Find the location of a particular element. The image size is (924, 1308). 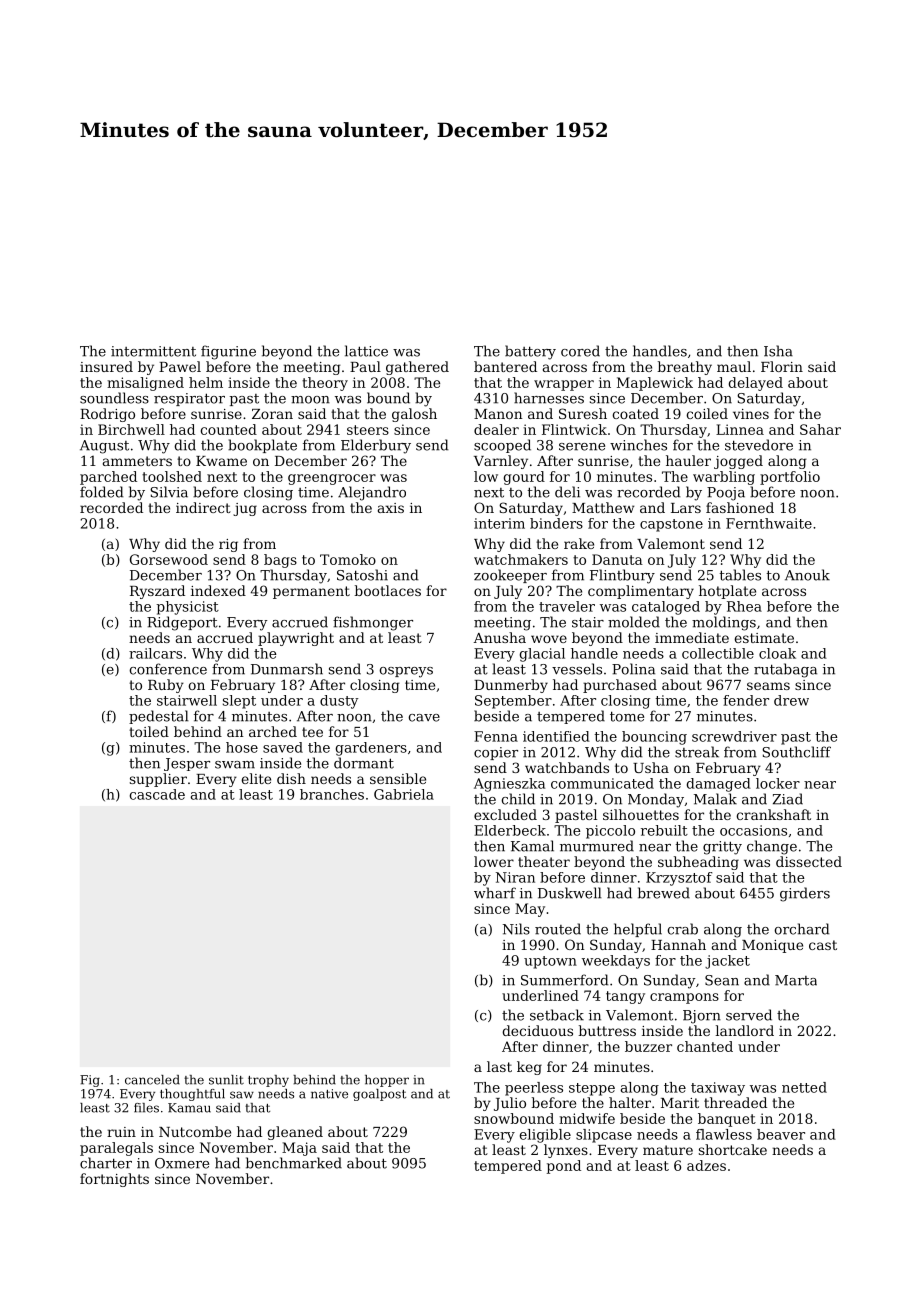

beaver is located at coordinates (781, 1134).
